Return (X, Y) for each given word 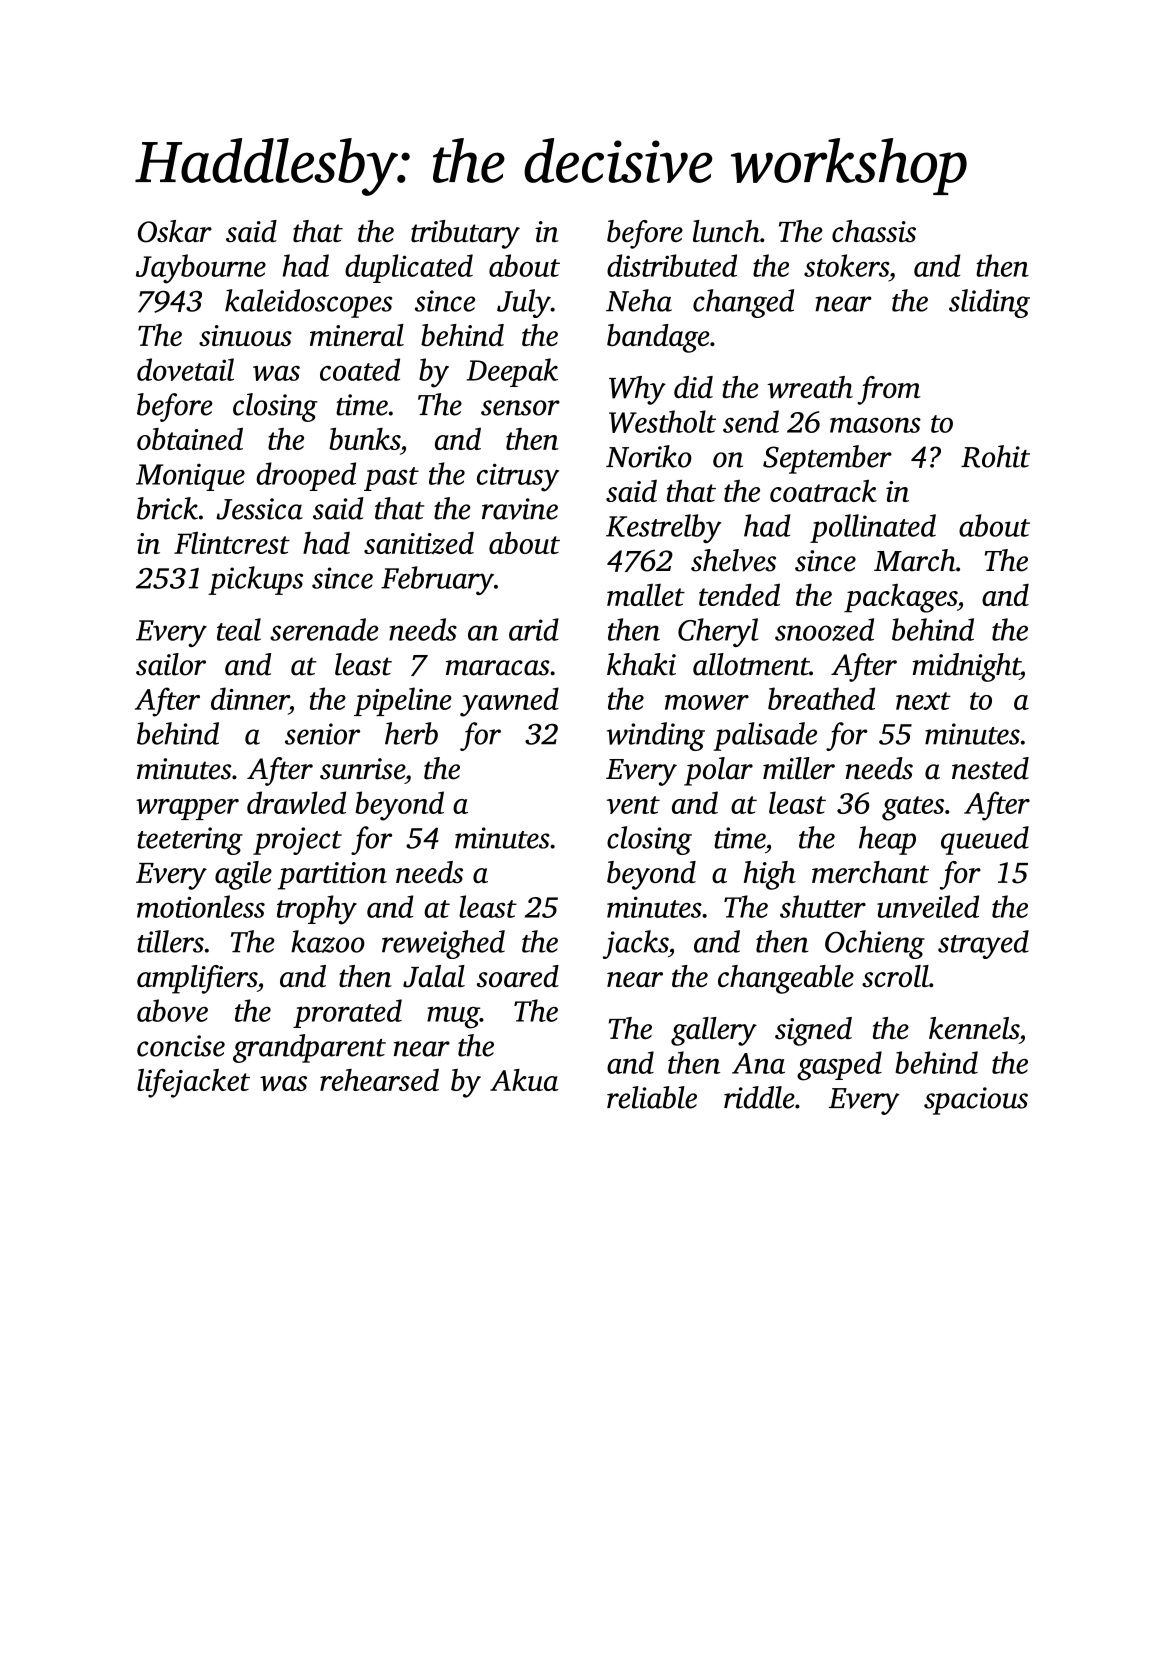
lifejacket (193, 1083)
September (827, 459)
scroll (895, 976)
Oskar (175, 231)
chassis (874, 231)
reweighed (443, 944)
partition (332, 876)
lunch (726, 231)
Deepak (512, 372)
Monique (190, 477)
